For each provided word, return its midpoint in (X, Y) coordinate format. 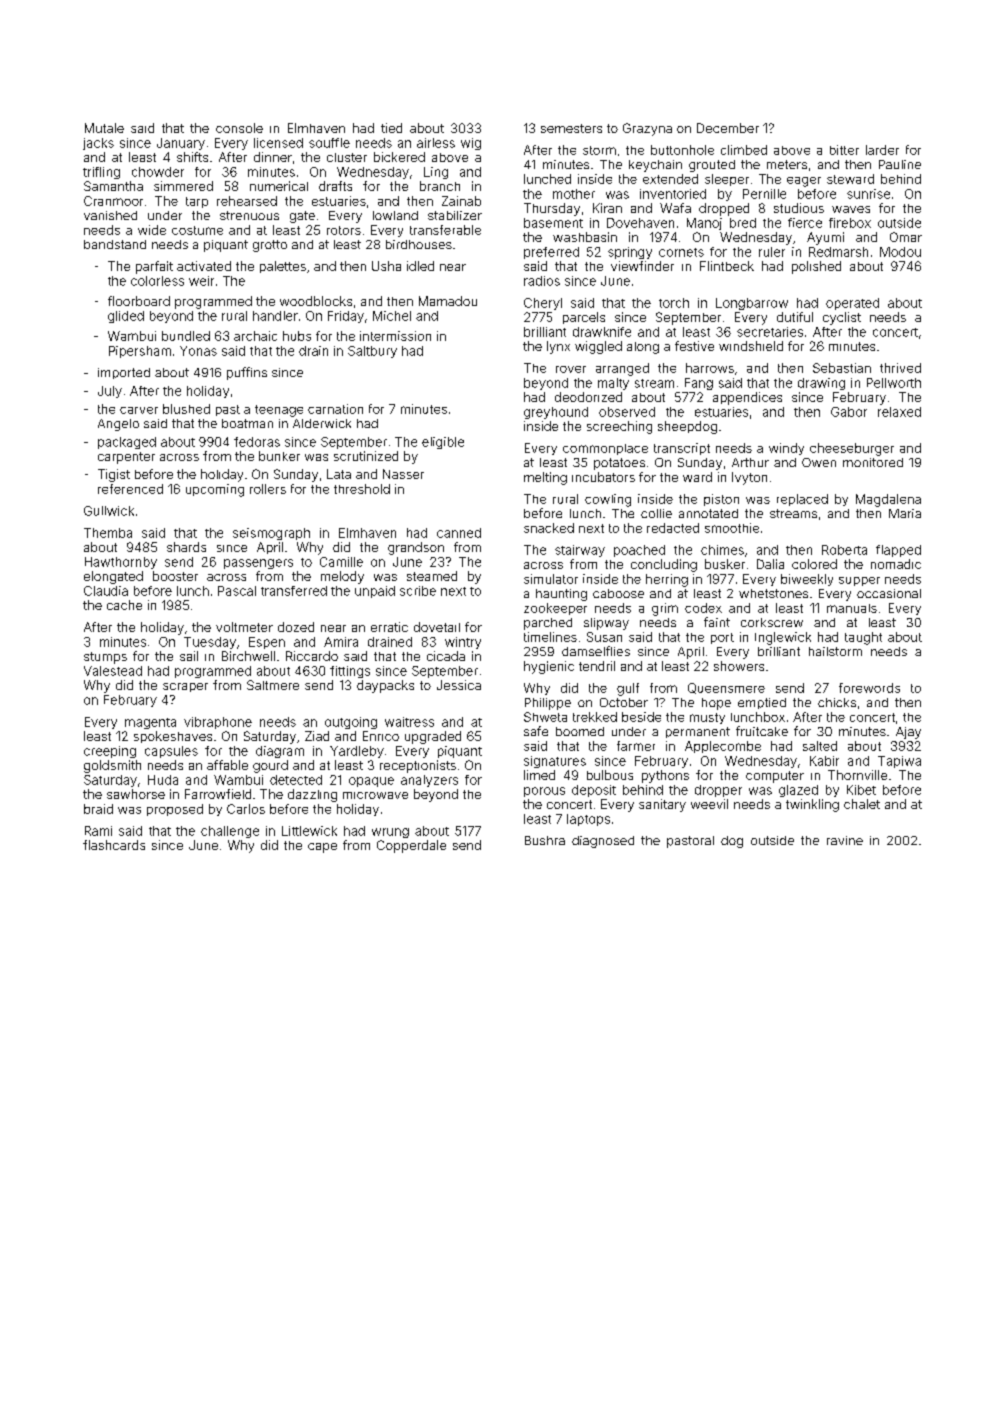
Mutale (104, 128)
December (728, 128)
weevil (709, 804)
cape (322, 848)
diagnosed (603, 842)
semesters (571, 128)
